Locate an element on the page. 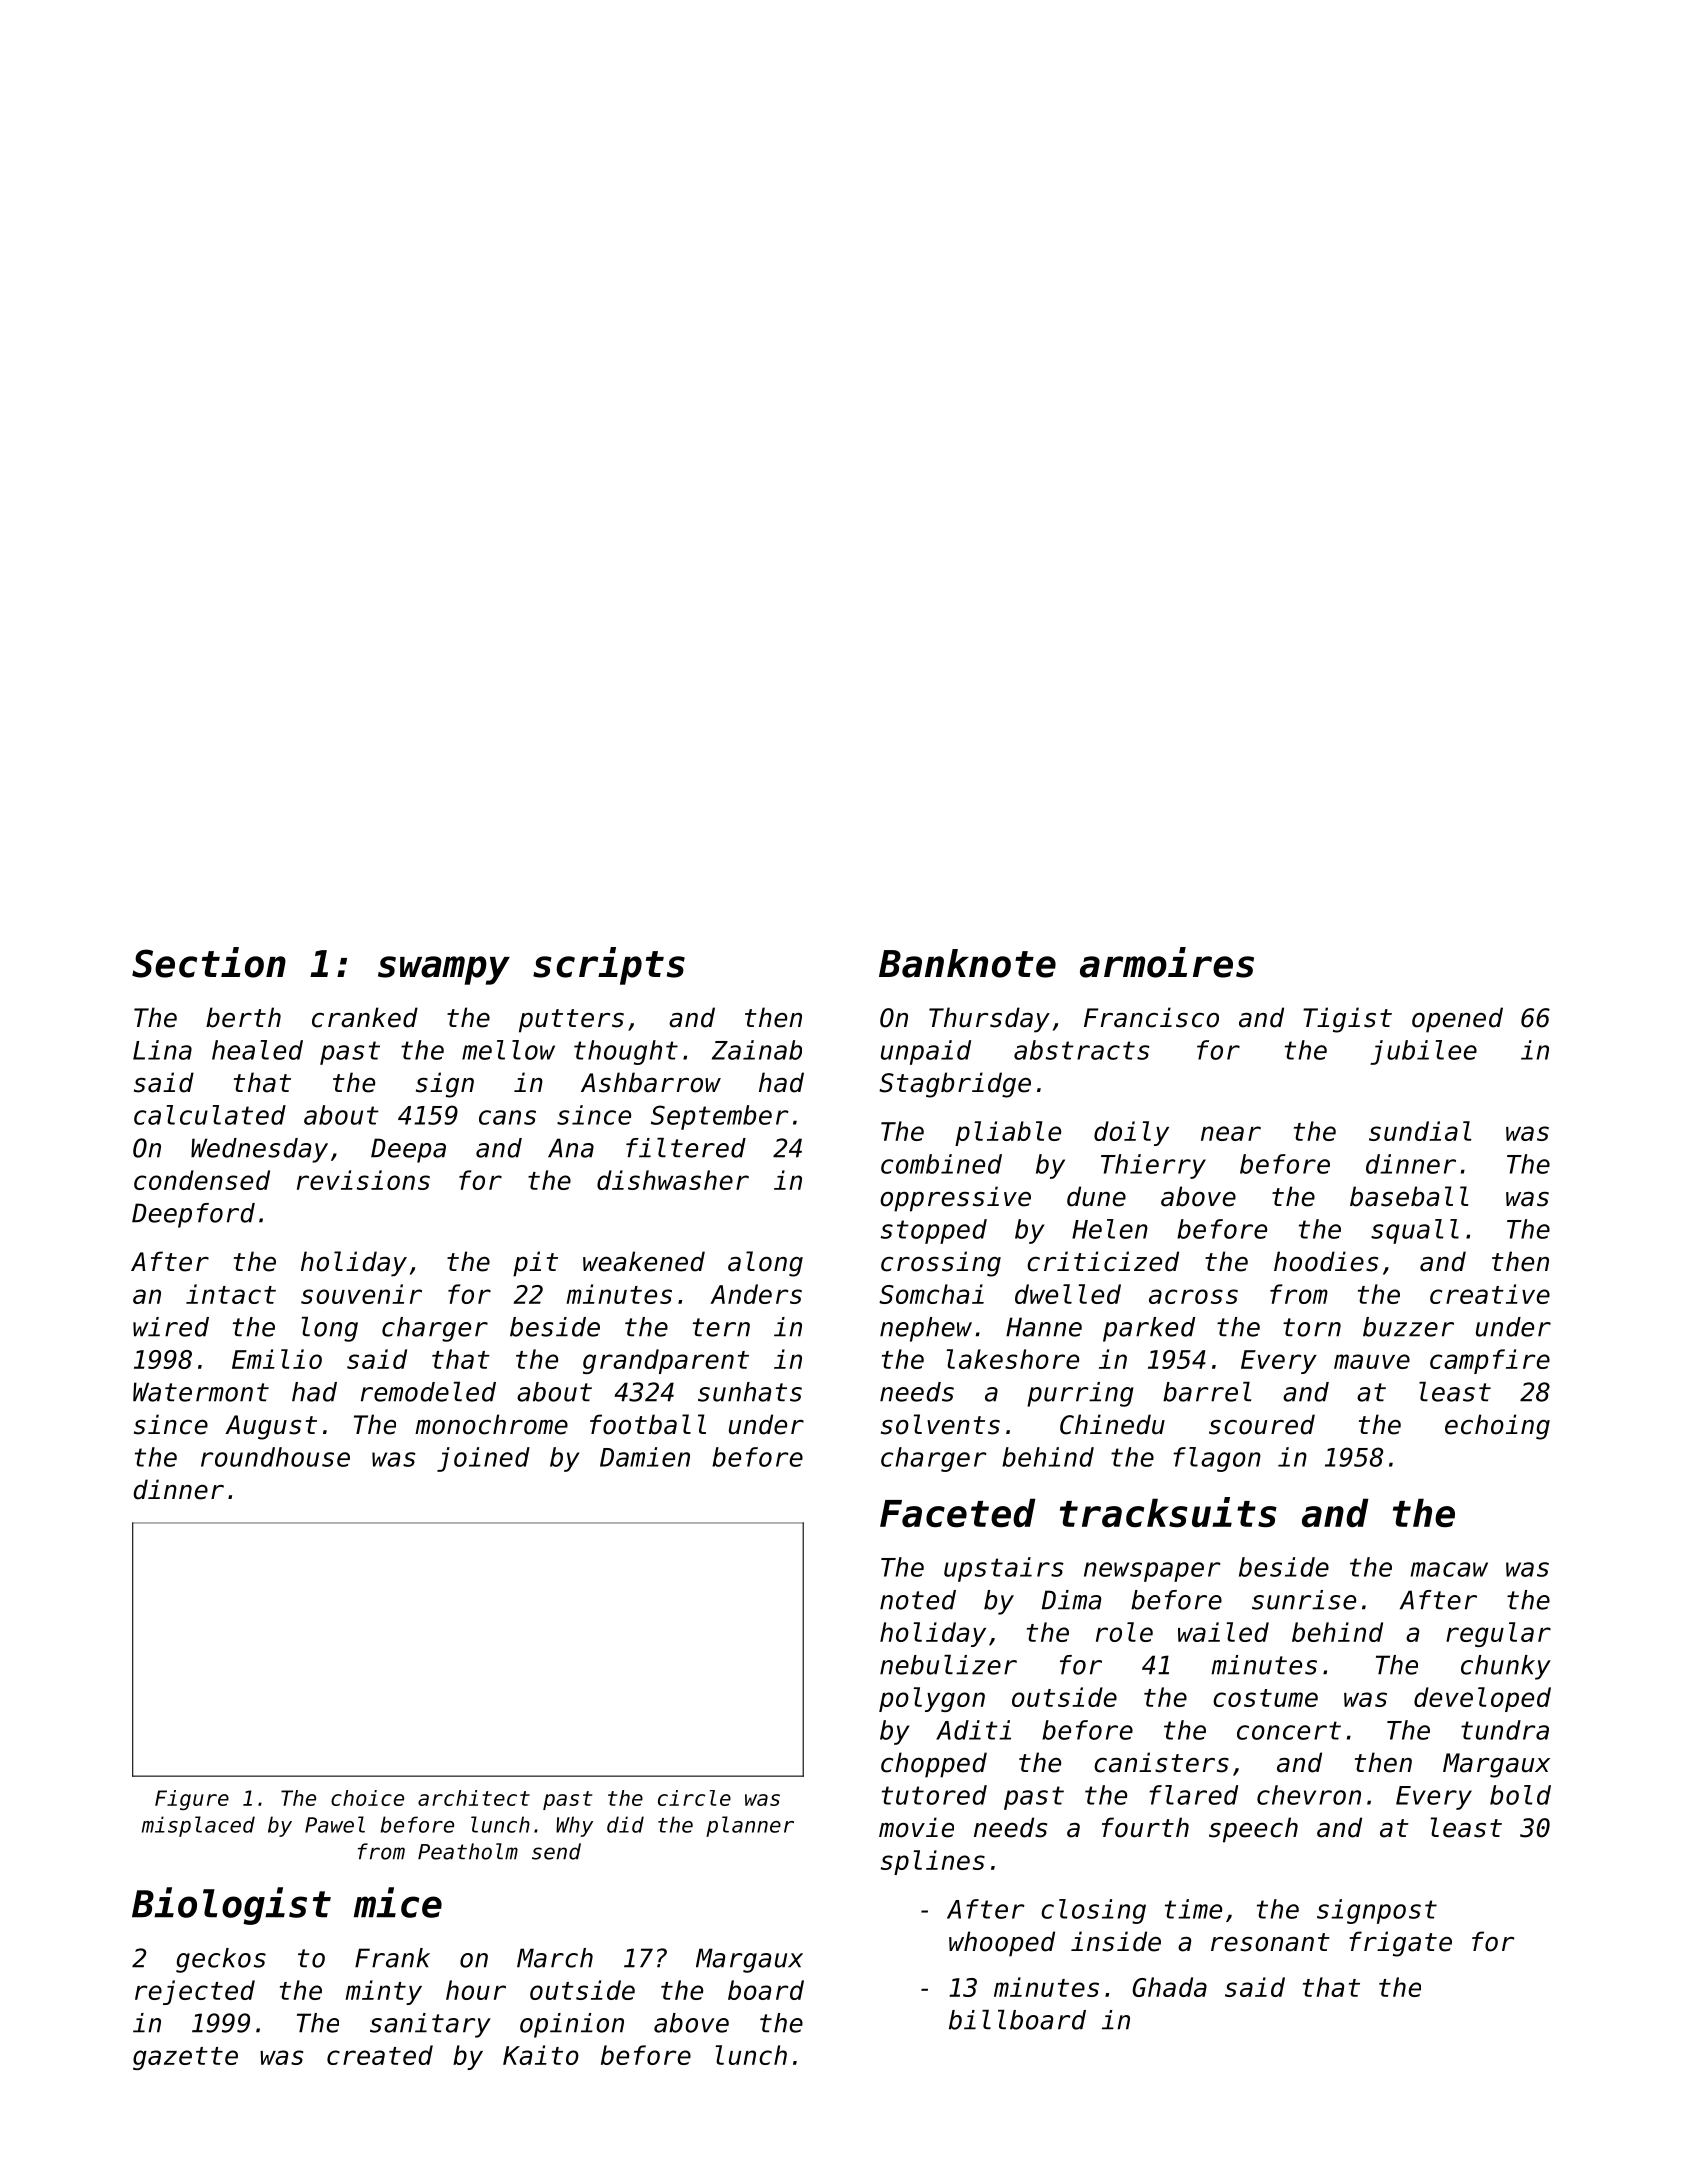 This document has width=1683, height=2178. Figure is located at coordinates (192, 1800).
